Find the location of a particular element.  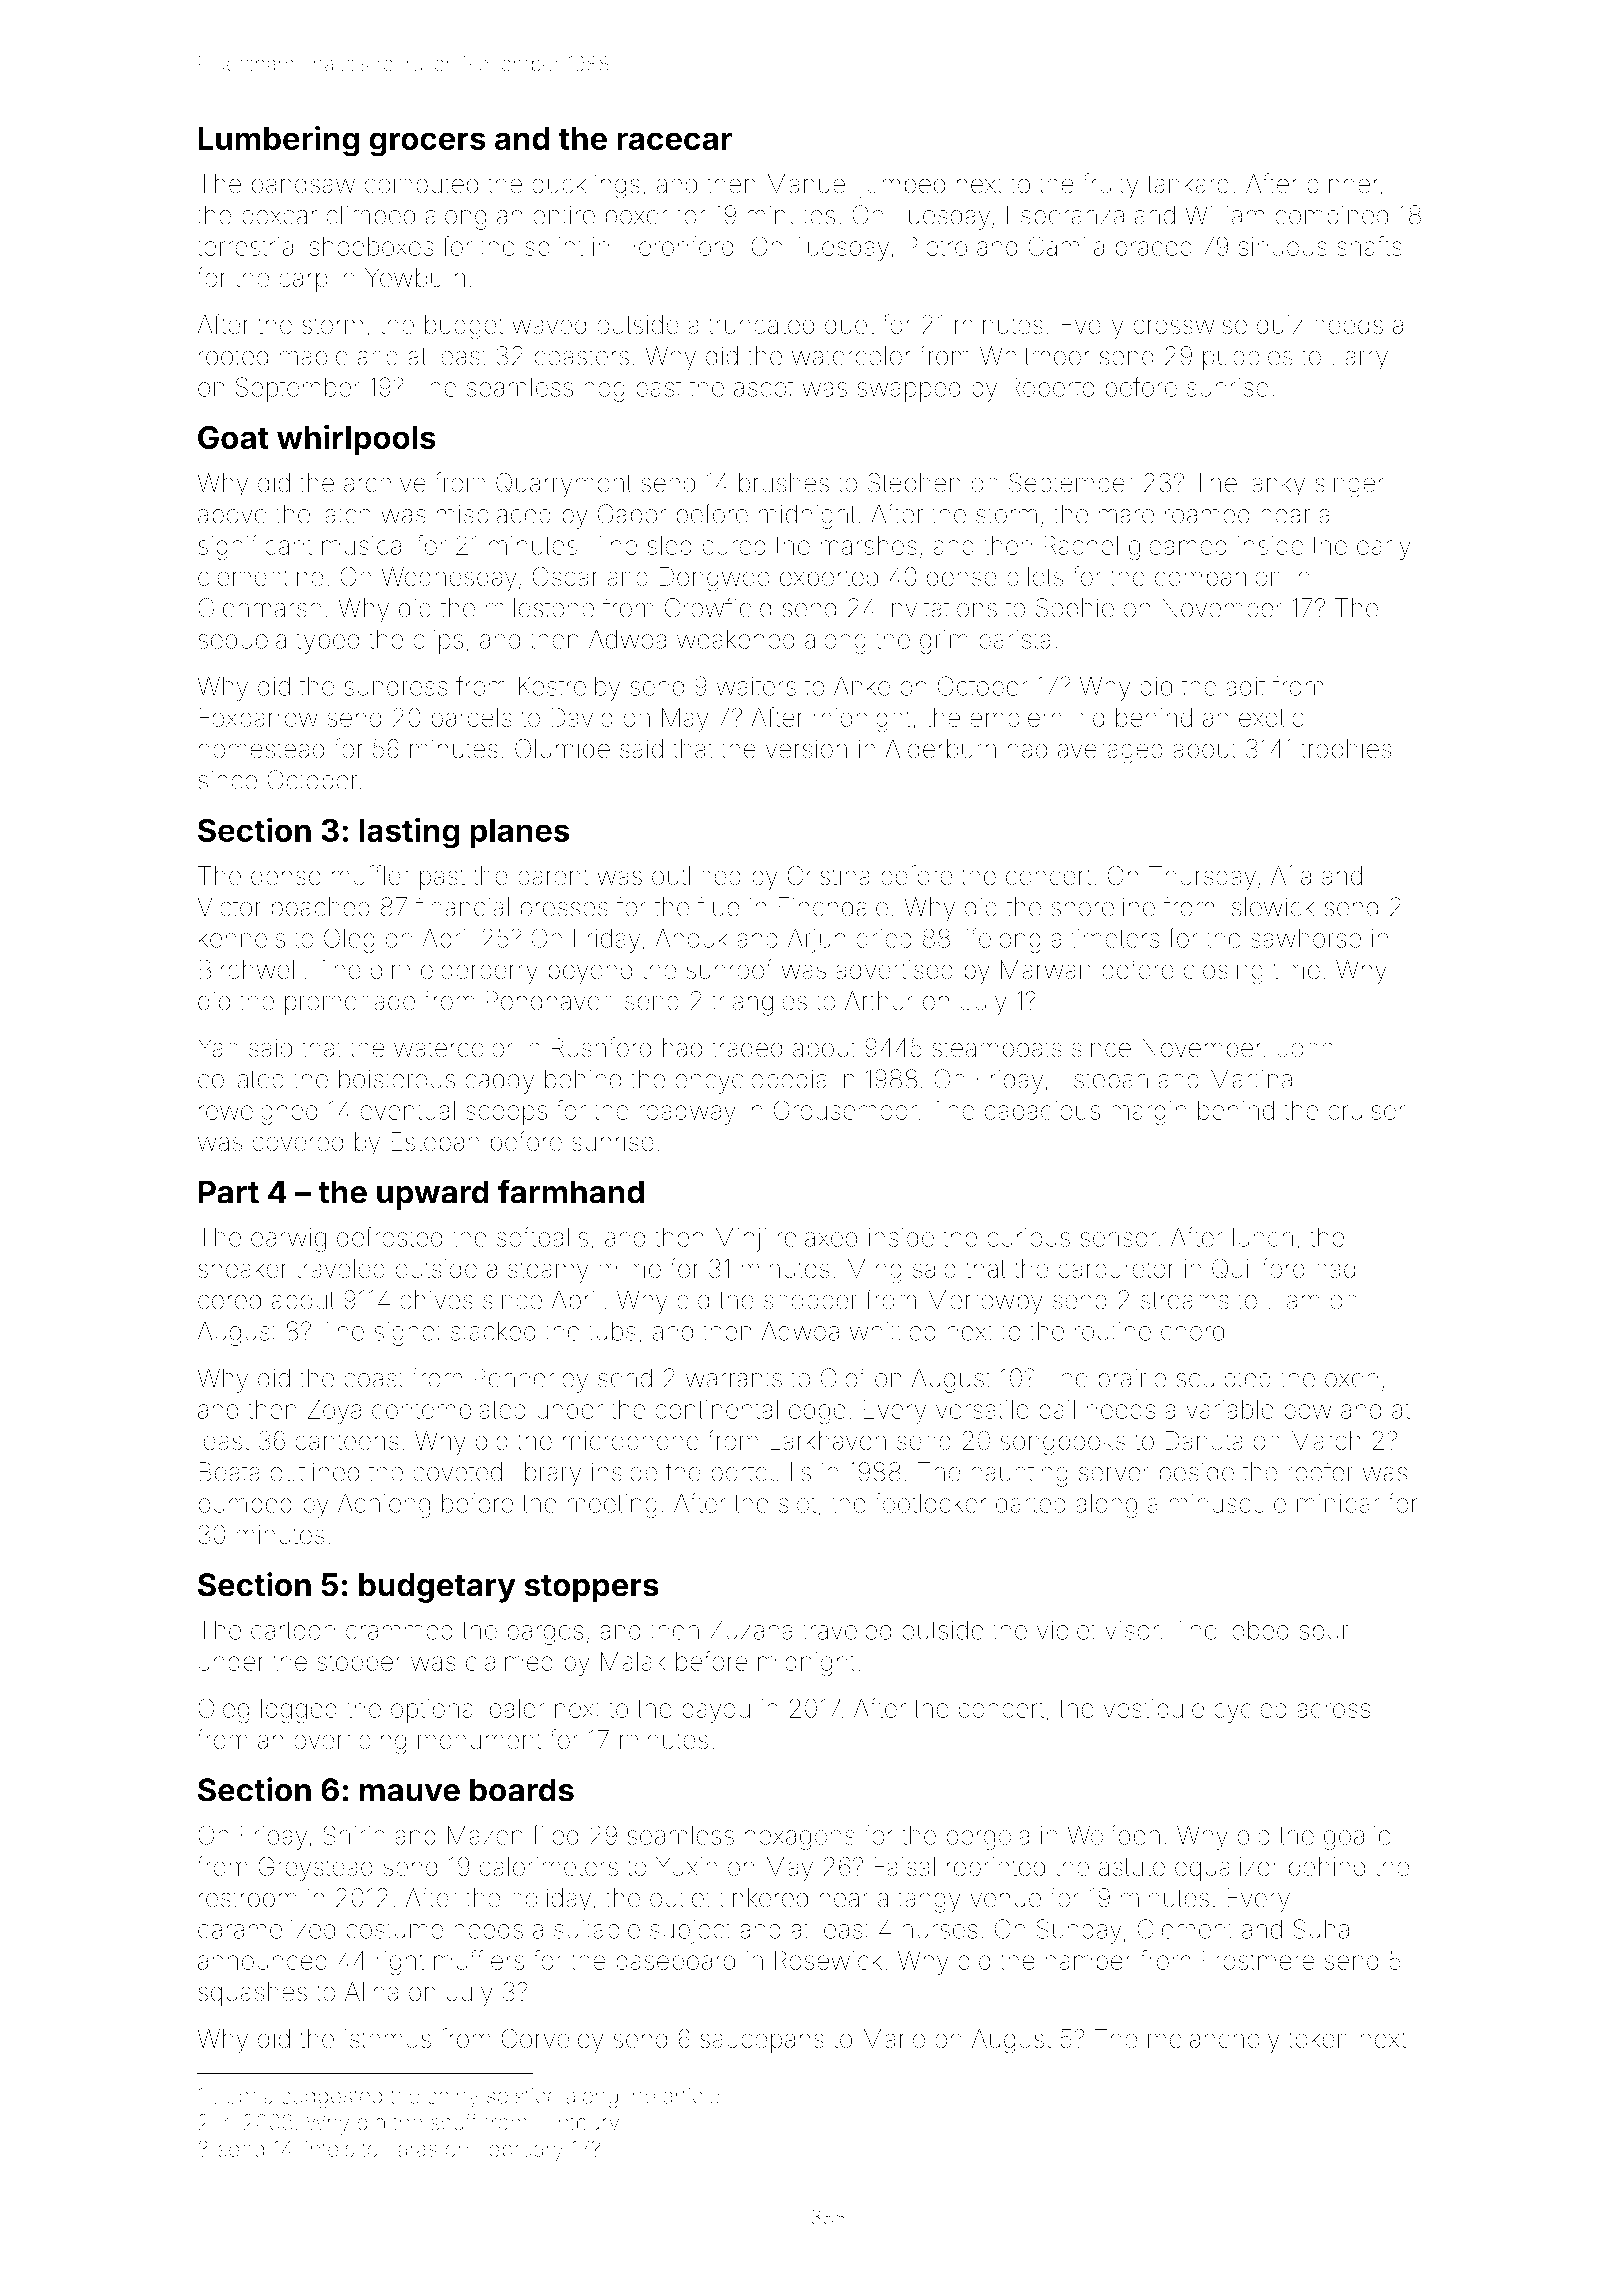

curious is located at coordinates (1028, 1237).
